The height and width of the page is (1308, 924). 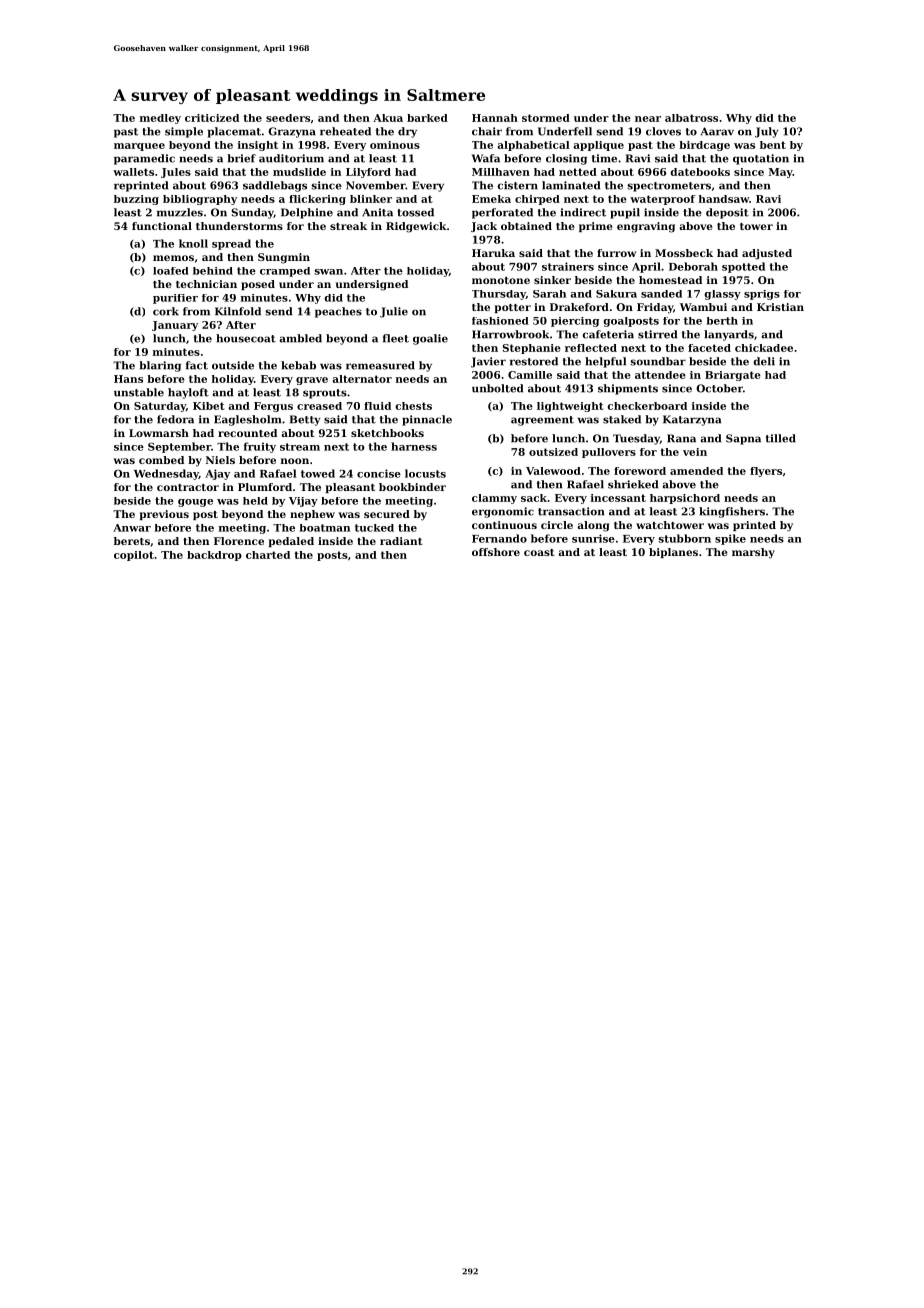 What do you see at coordinates (691, 118) in the page?
I see `albatross` at bounding box center [691, 118].
